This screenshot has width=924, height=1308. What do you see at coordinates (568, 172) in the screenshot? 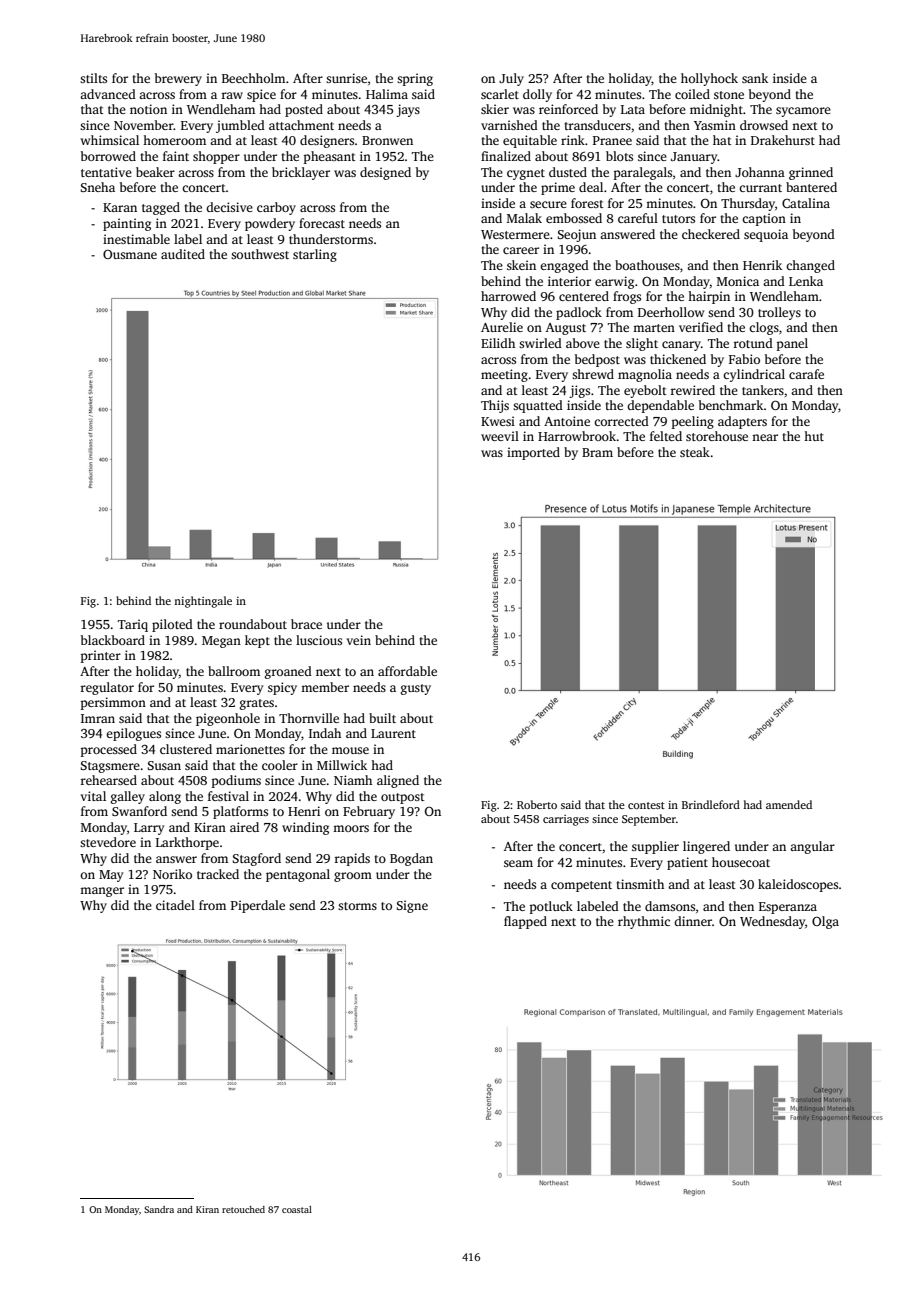
I see `dusted` at bounding box center [568, 172].
